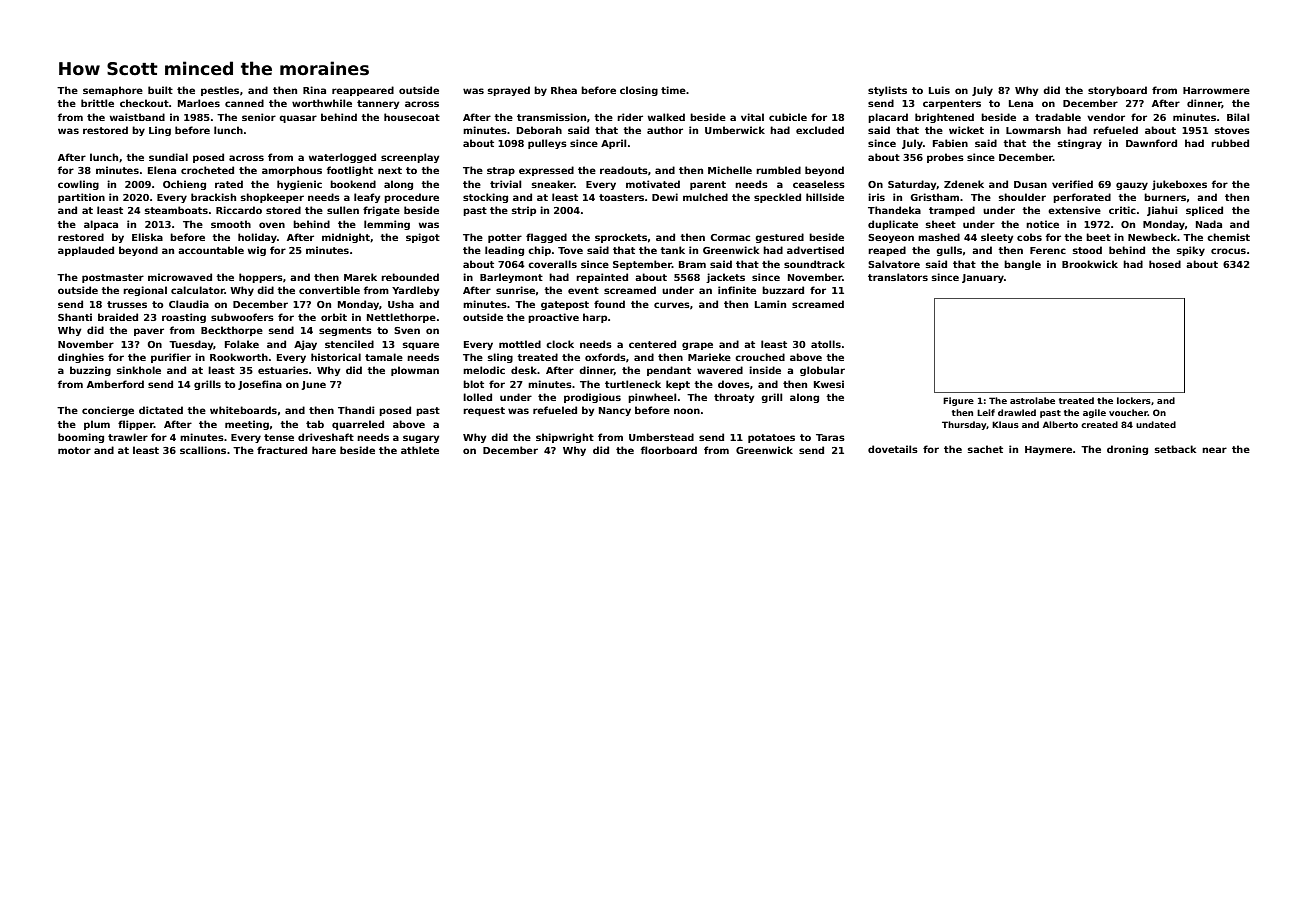  I want to click on reappeared, so click(363, 91).
